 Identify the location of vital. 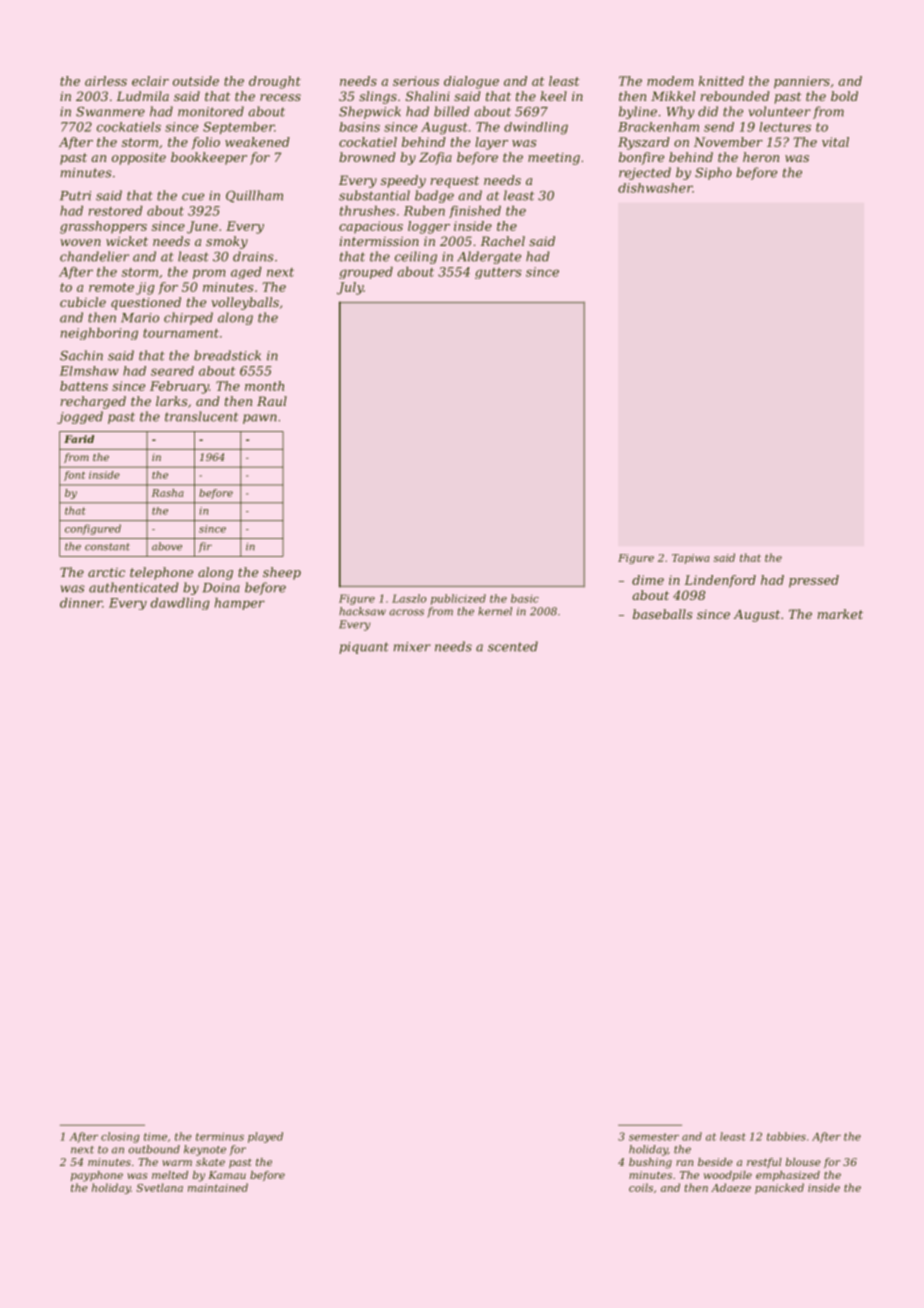
(835, 142).
